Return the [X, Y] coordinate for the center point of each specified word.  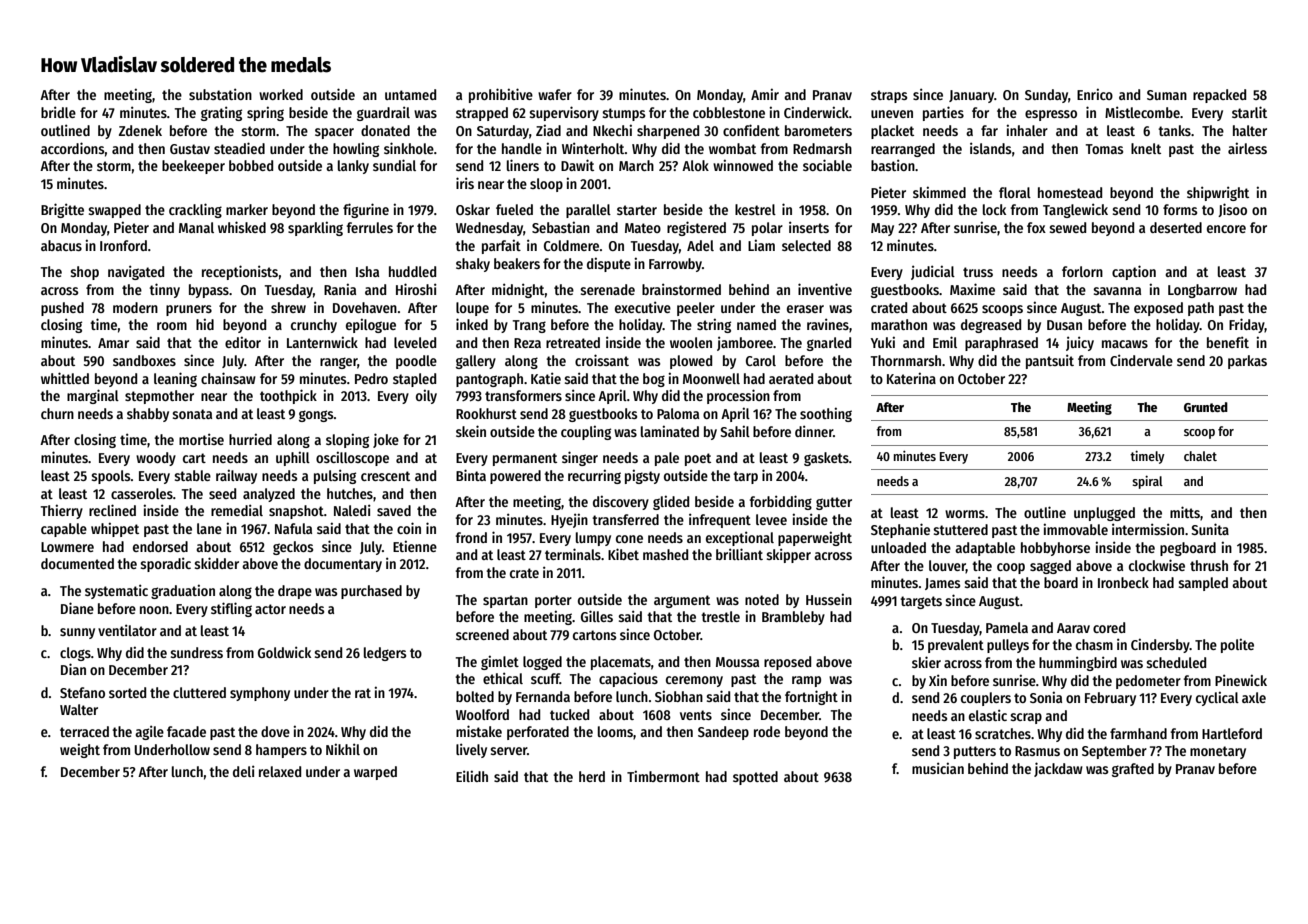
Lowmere [67, 547]
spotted [755, 778]
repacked [1219, 96]
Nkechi [612, 130]
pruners [189, 310]
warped [375, 773]
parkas [1247, 362]
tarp [745, 477]
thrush [1209, 565]
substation [220, 94]
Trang [529, 326]
